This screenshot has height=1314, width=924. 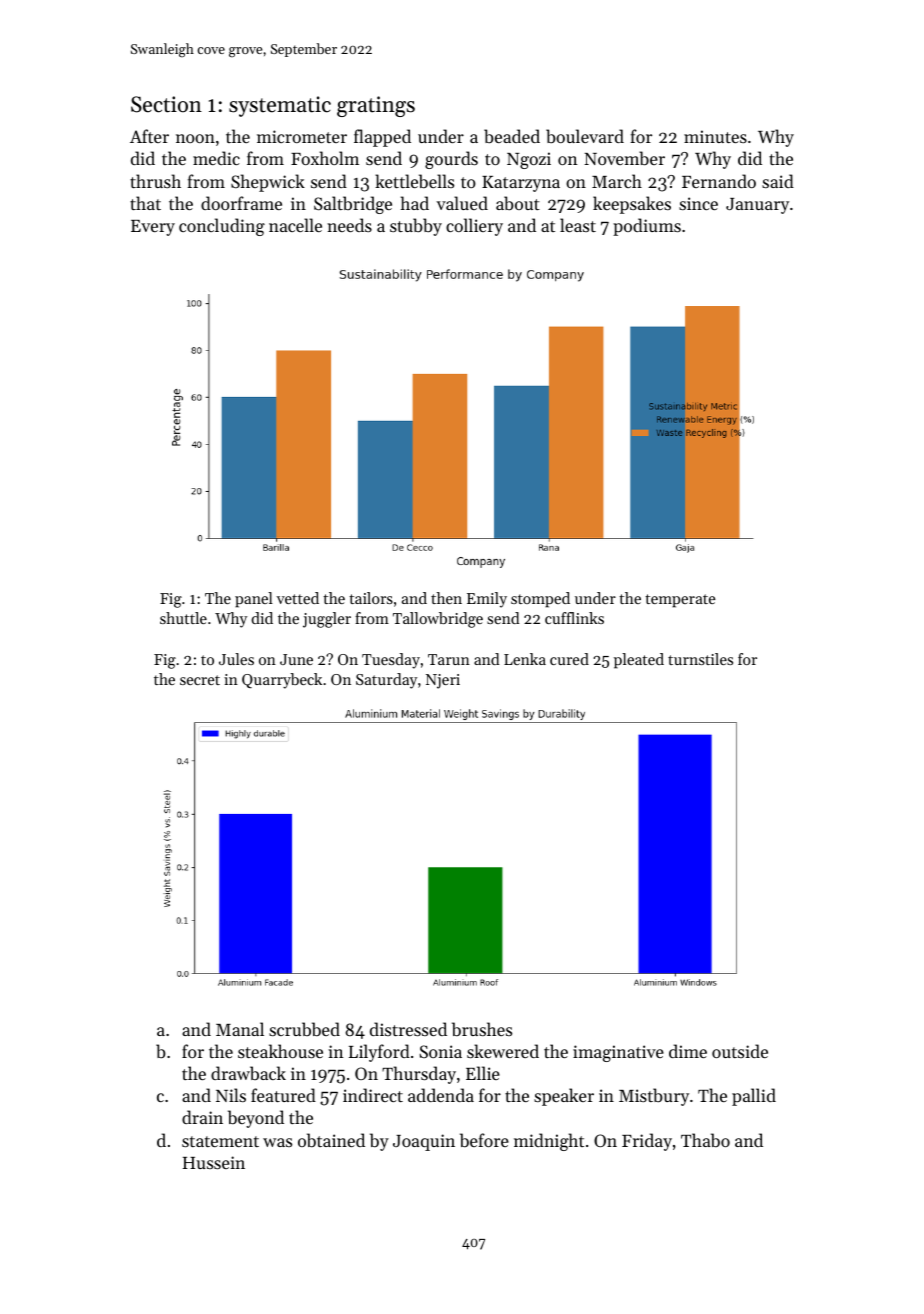 I want to click on turnstiles, so click(x=700, y=659).
